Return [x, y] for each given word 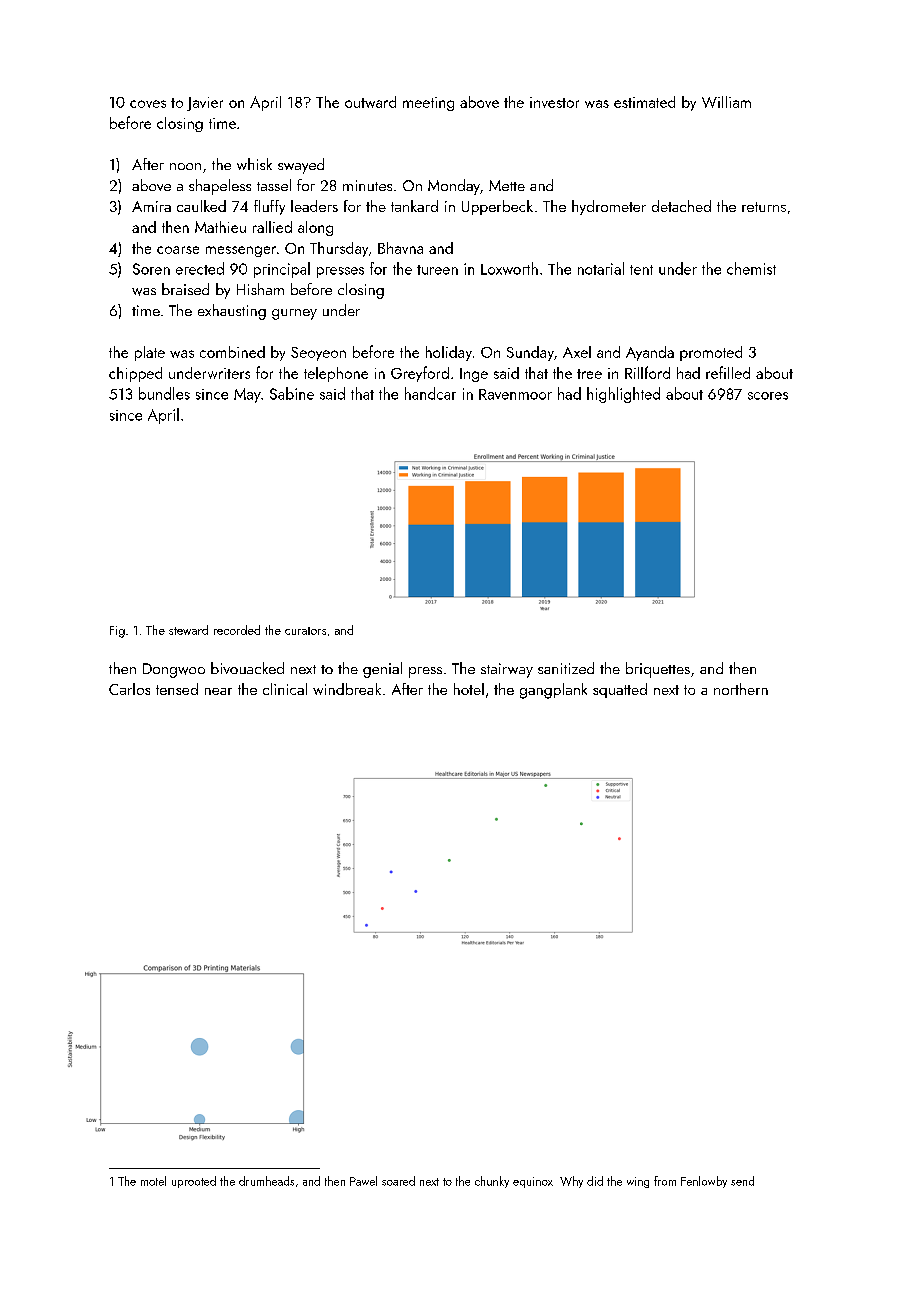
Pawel [363, 1181]
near [218, 691]
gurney [294, 314]
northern [741, 689]
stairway [507, 670]
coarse [178, 250]
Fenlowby [704, 1182]
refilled [728, 372]
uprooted [194, 1182]
